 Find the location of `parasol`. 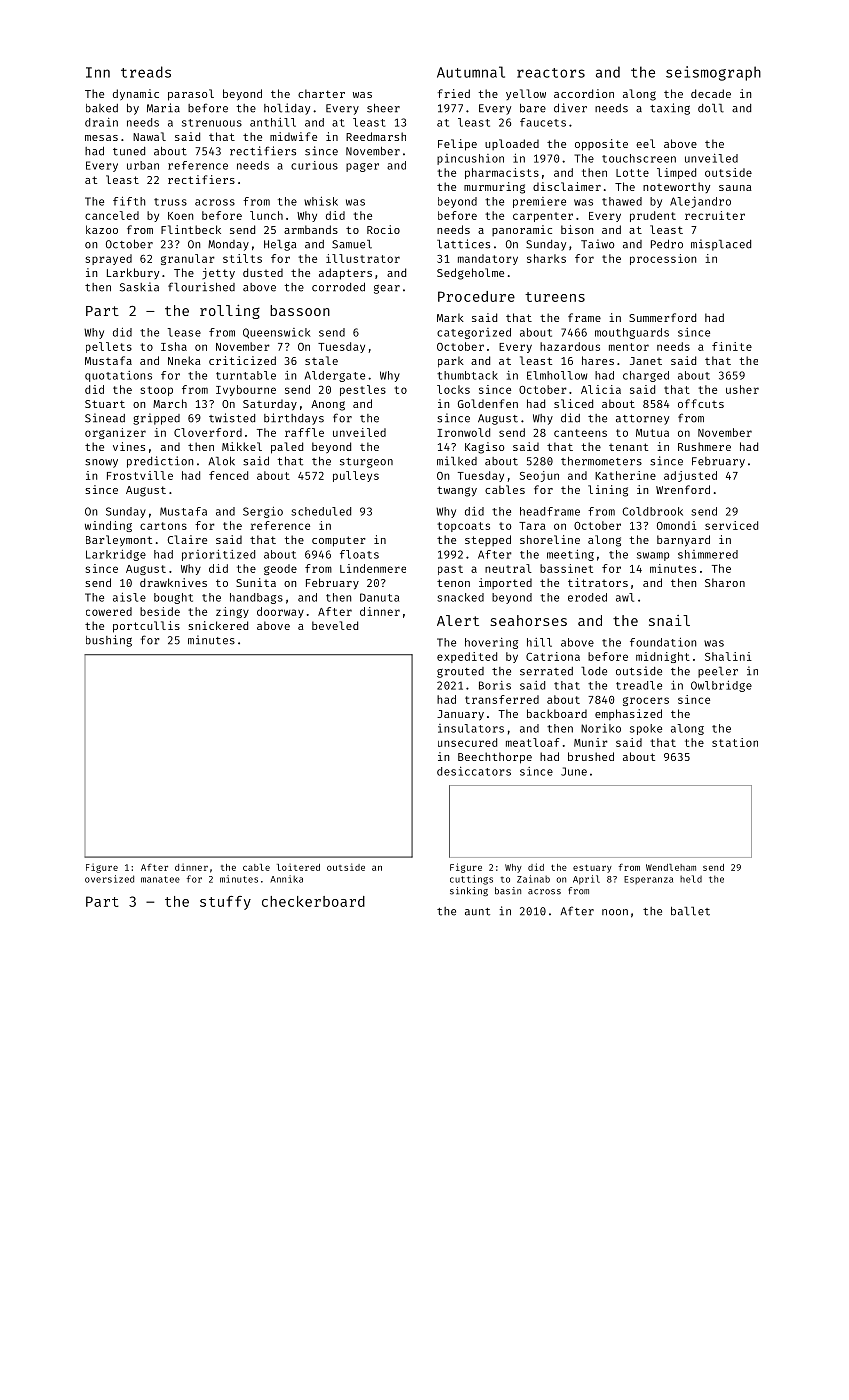

parasol is located at coordinates (191, 95).
